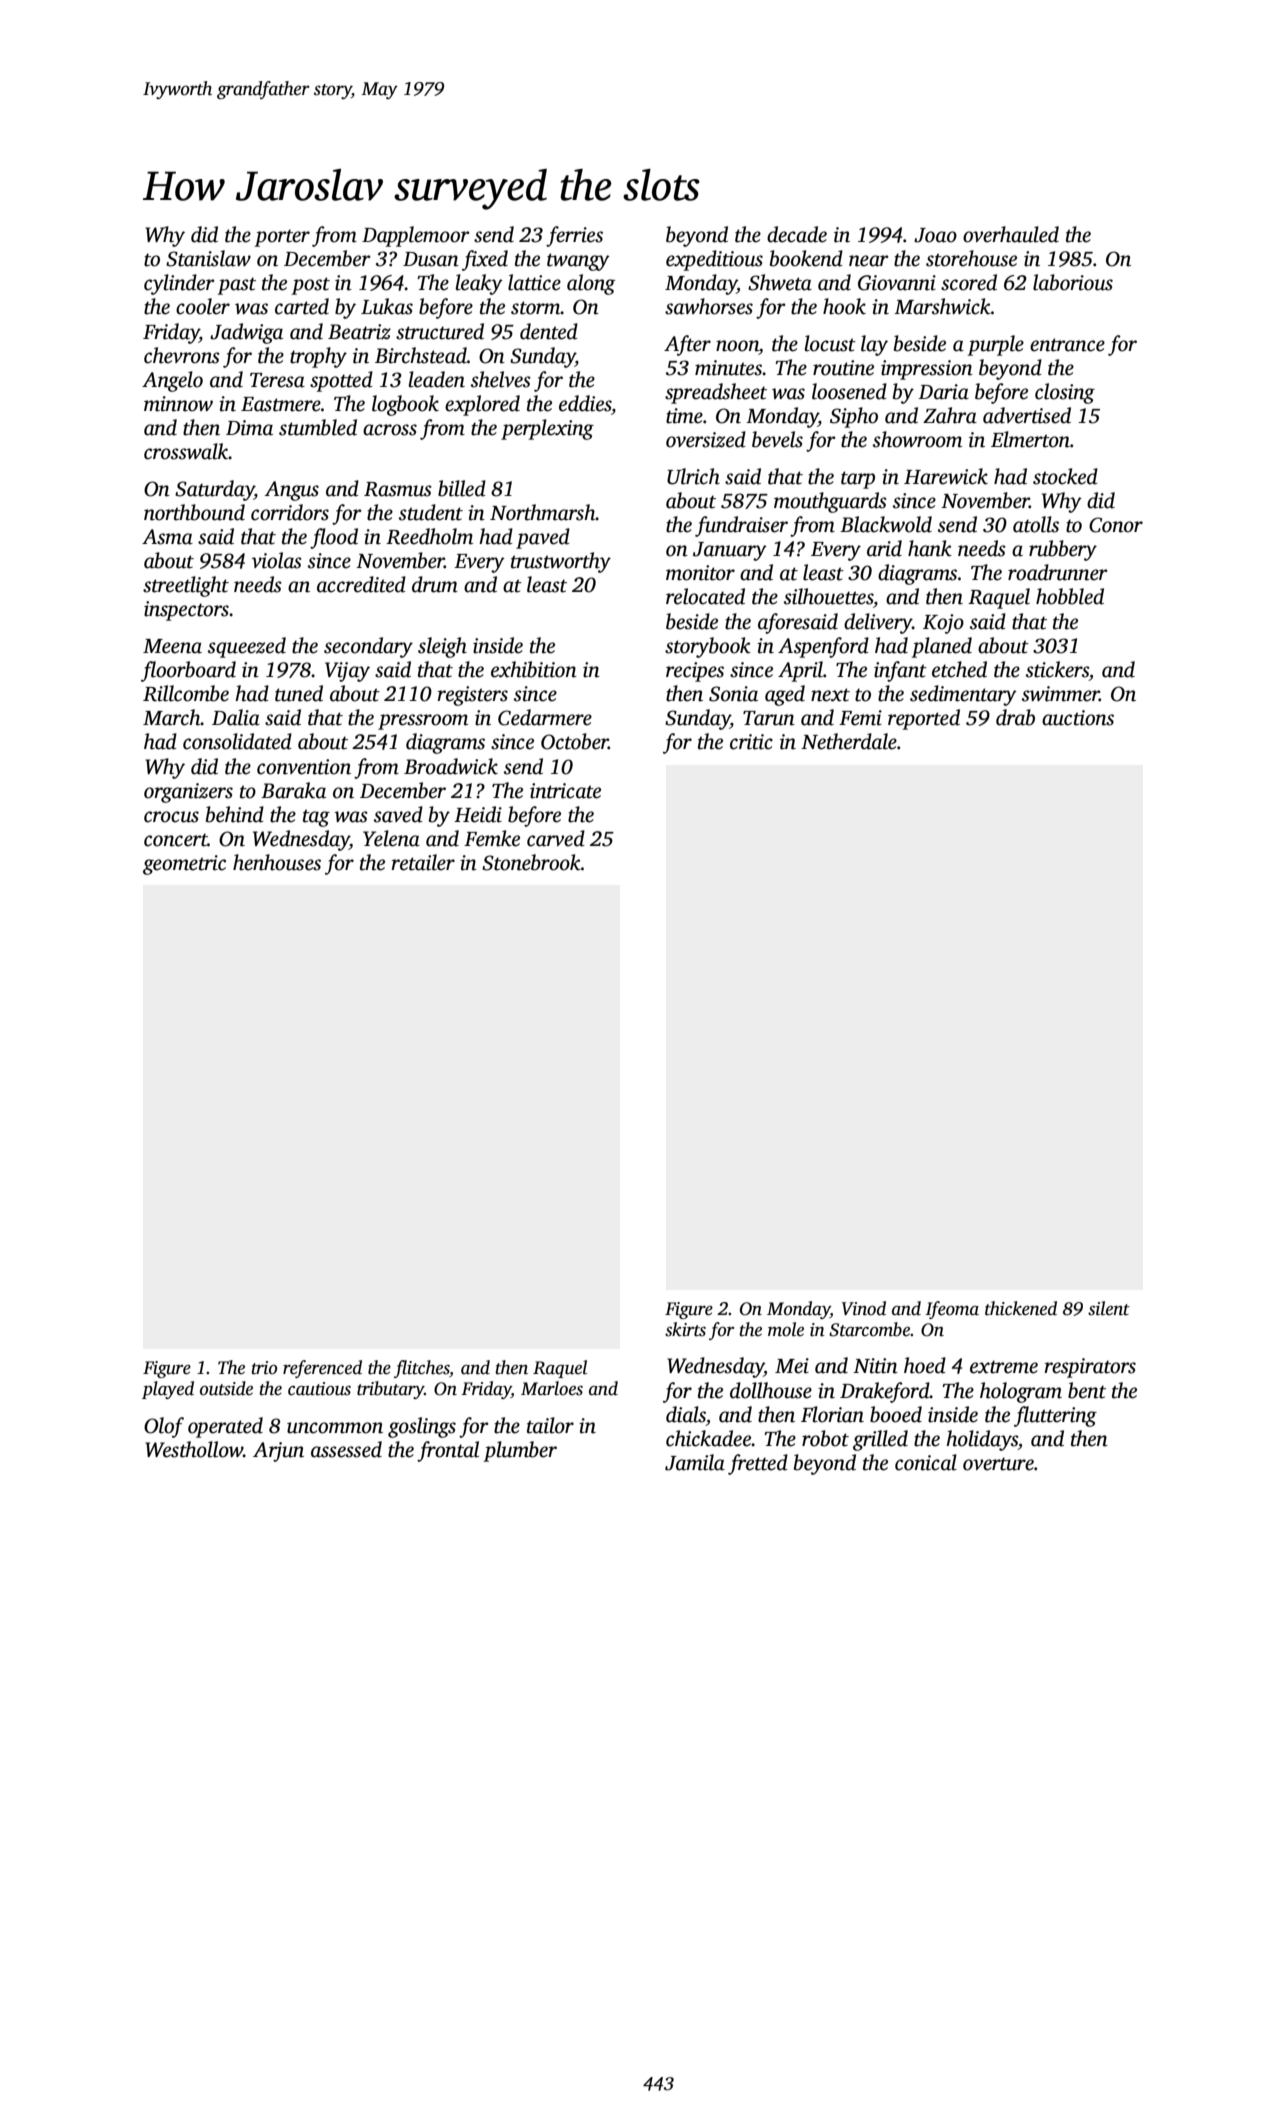  Describe the element at coordinates (531, 862) in the screenshot. I see `Stonebrook` at that location.
